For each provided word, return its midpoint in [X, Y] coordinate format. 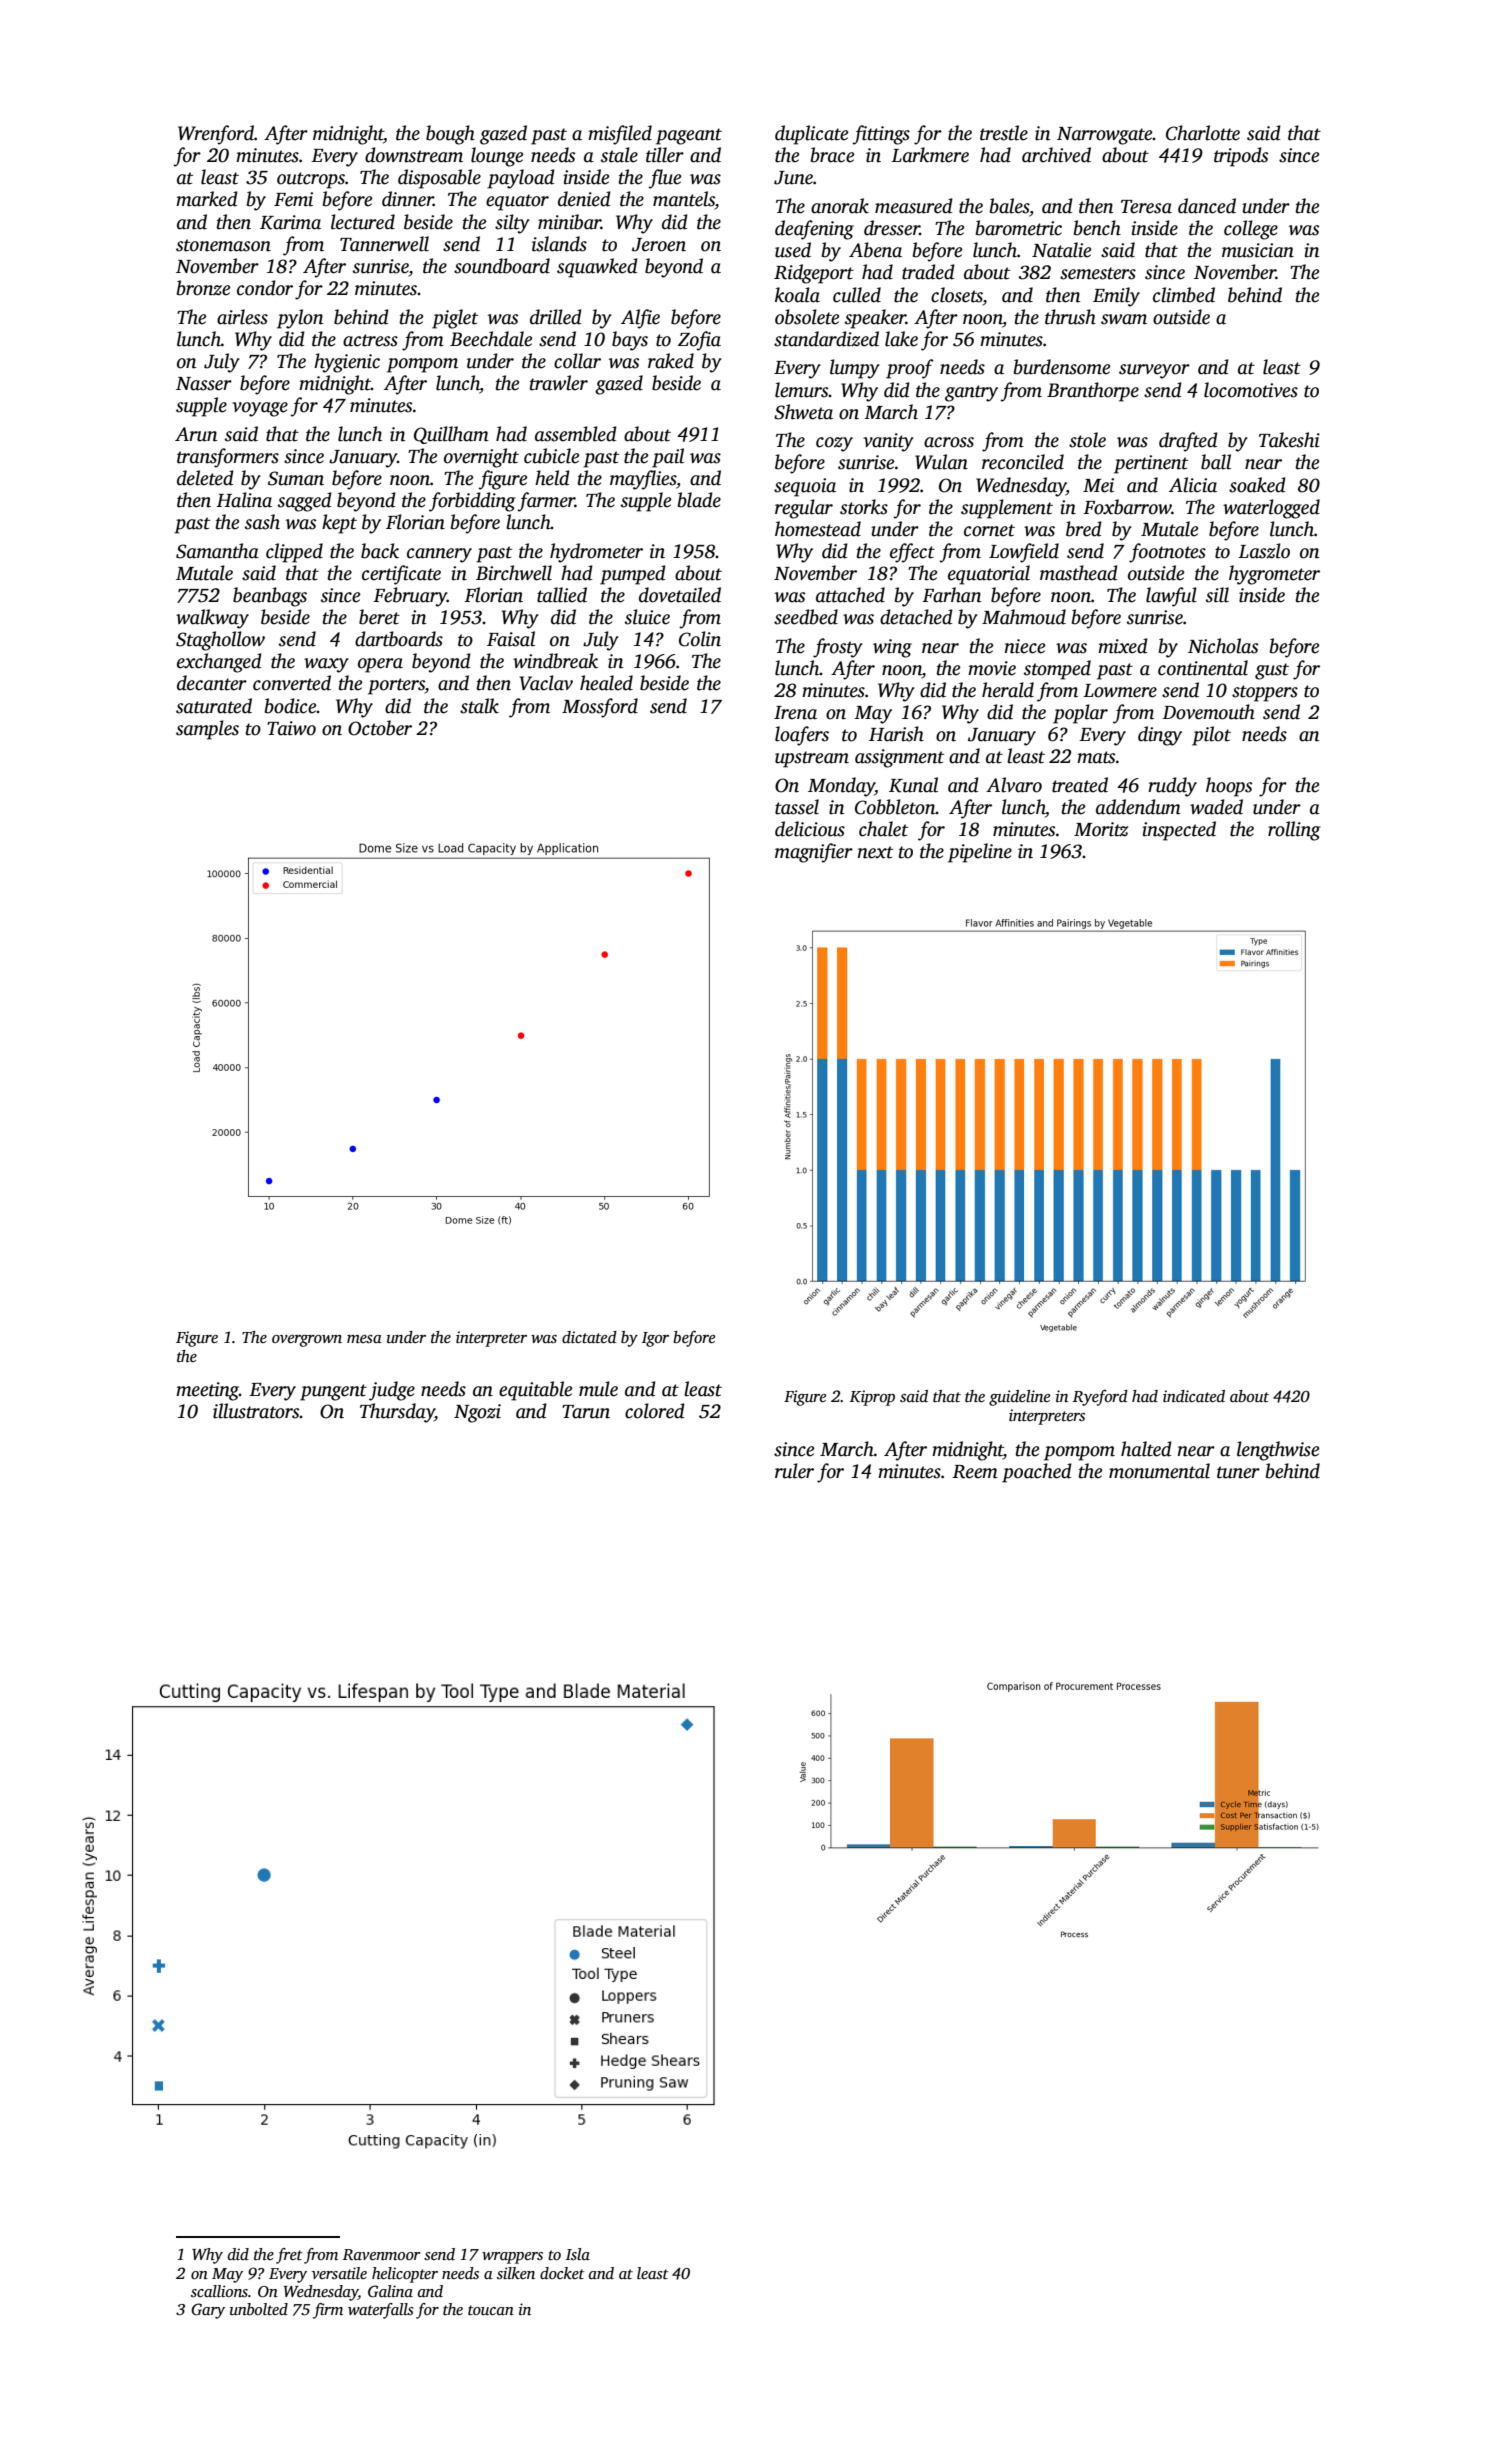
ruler [794, 1471]
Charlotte [1203, 133]
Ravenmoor [382, 2254]
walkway [212, 619]
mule [598, 1389]
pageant [689, 136]
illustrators [256, 1411]
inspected [1179, 831]
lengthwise [1278, 1451]
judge [392, 1391]
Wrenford [216, 135]
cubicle [551, 456]
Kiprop [872, 1398]
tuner [1238, 1472]
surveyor [1154, 371]
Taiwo [291, 728]
